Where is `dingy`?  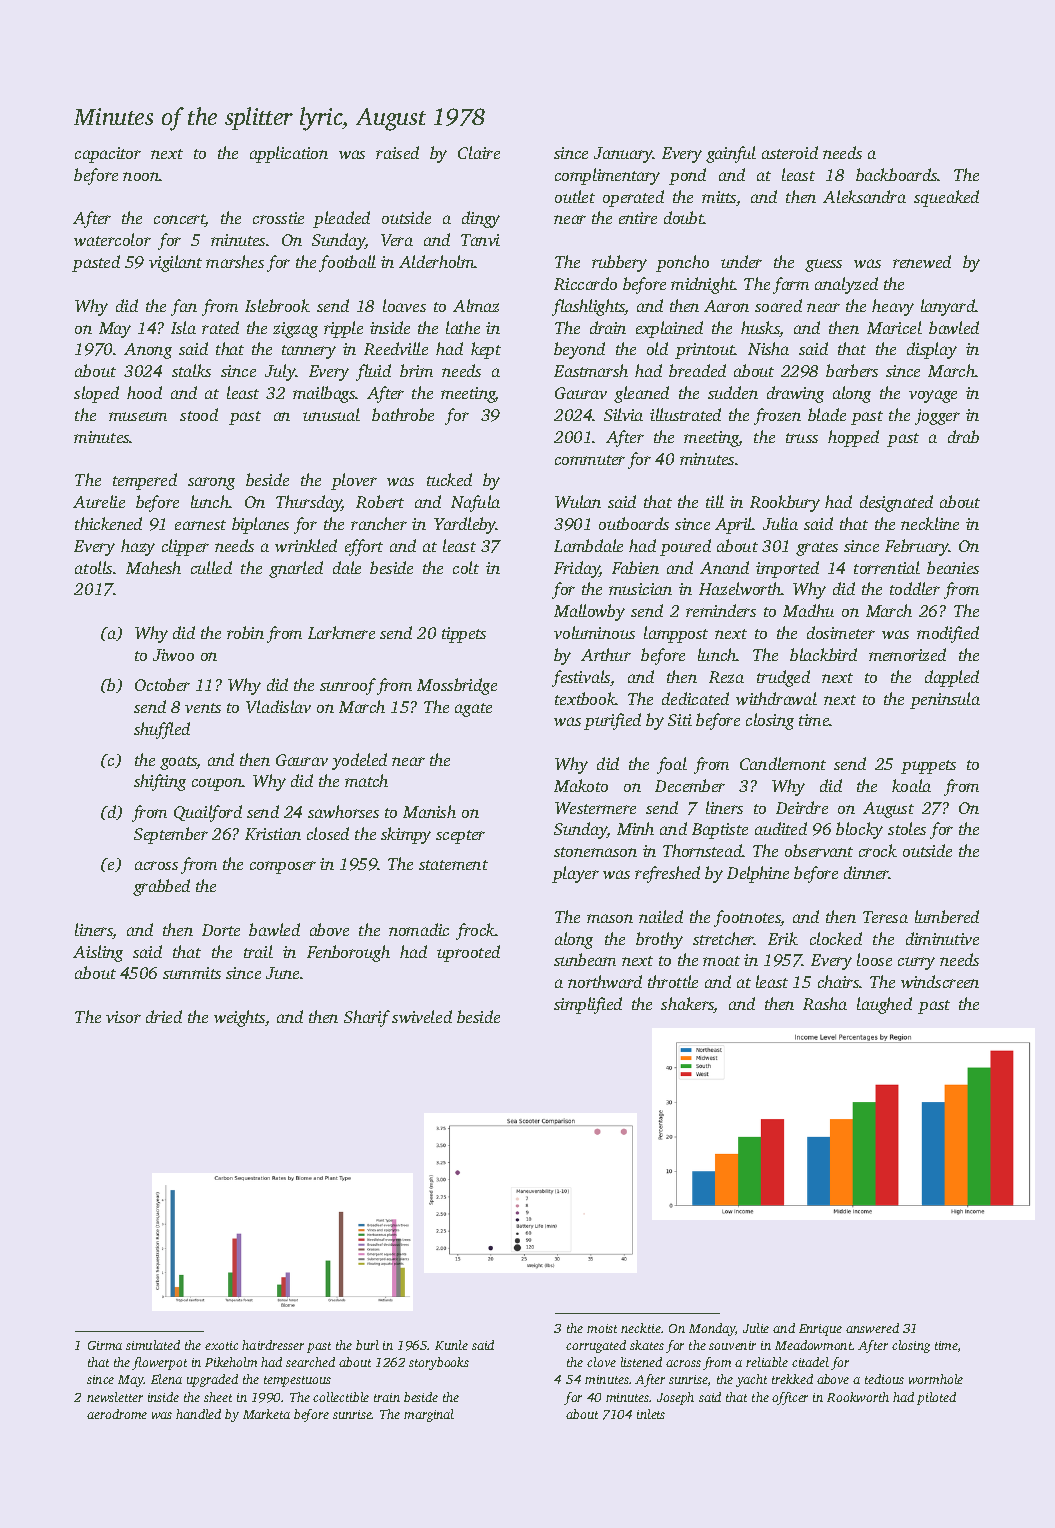 dingy is located at coordinates (481, 219).
